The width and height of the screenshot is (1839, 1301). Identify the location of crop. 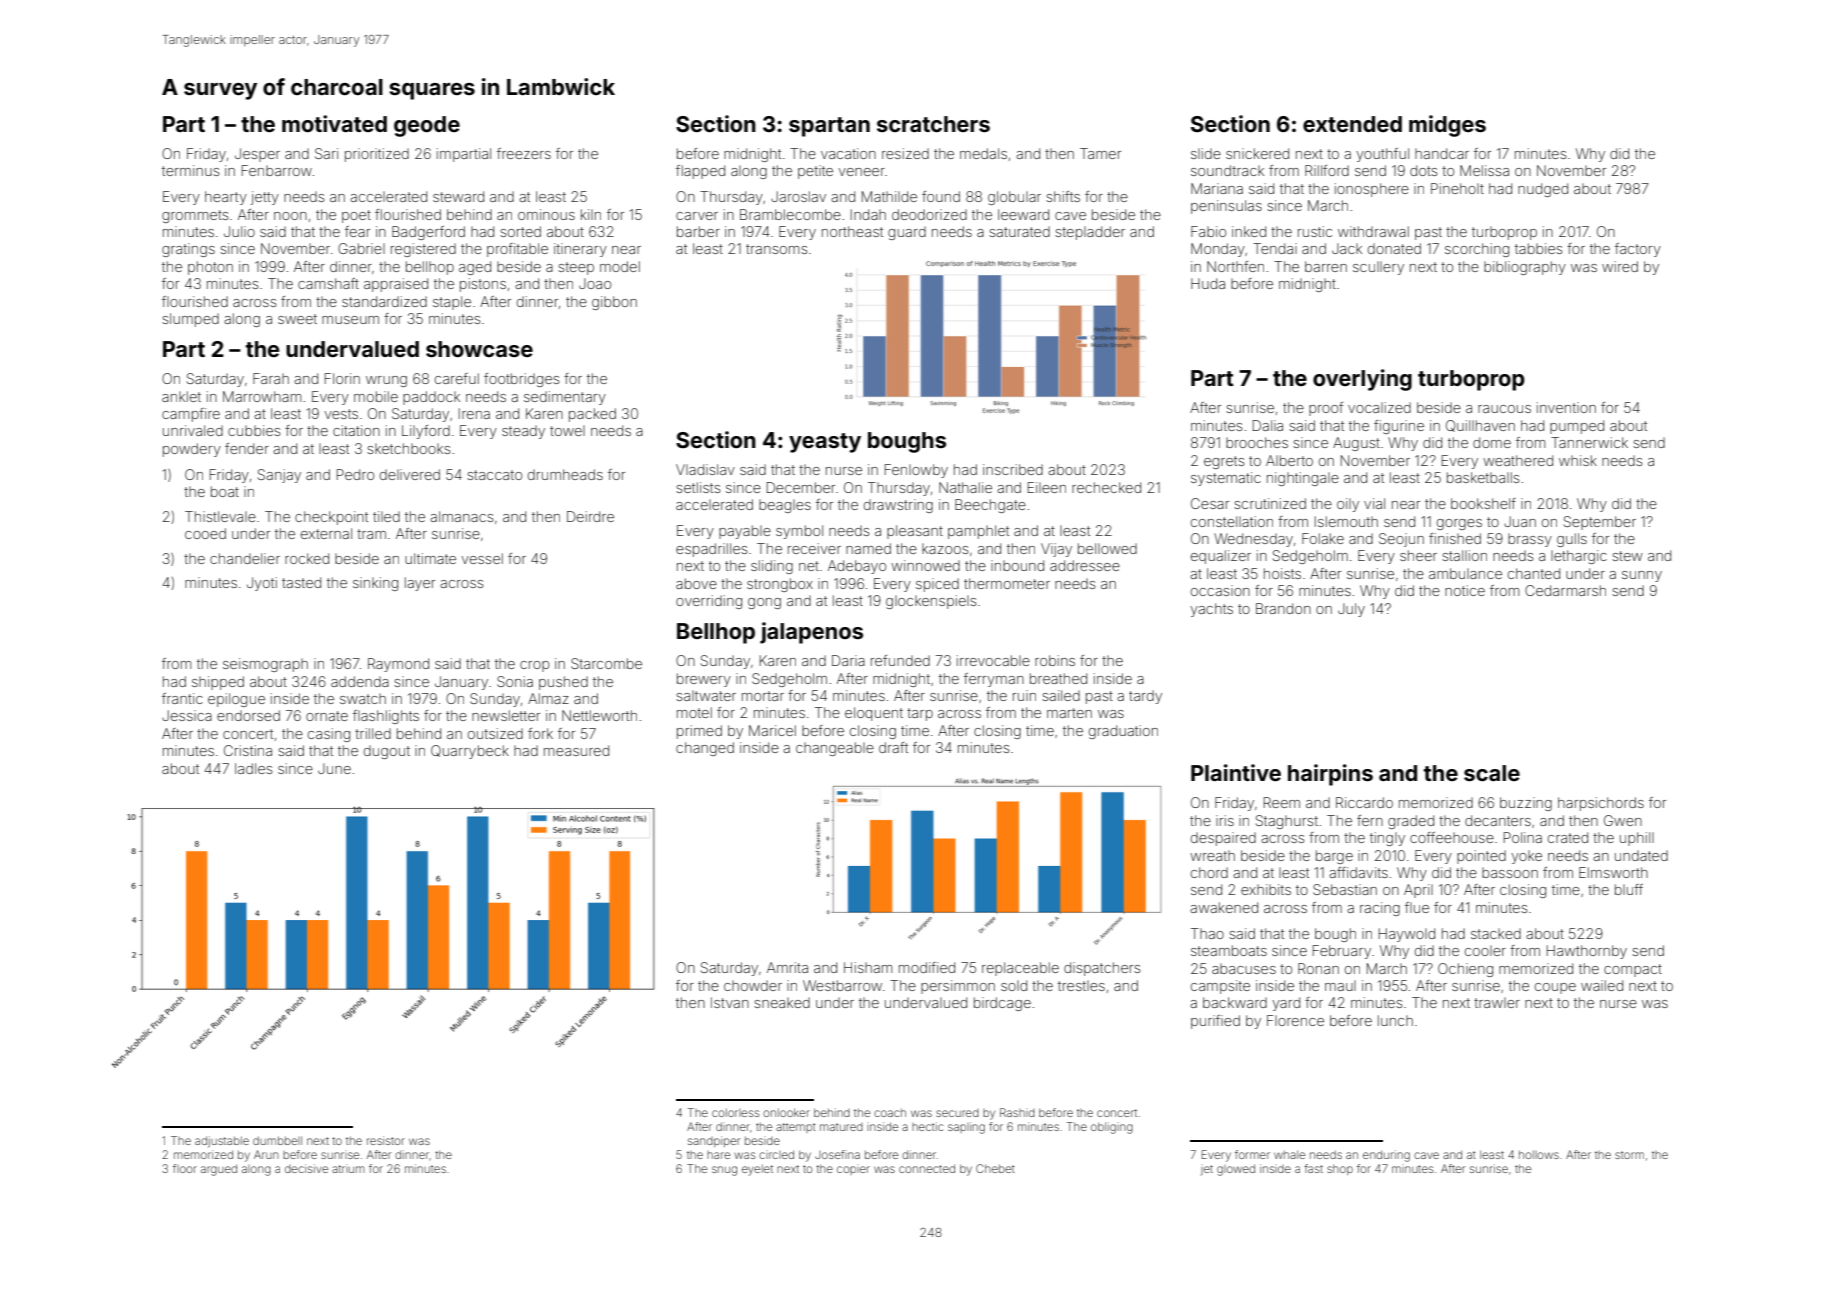
(534, 666).
